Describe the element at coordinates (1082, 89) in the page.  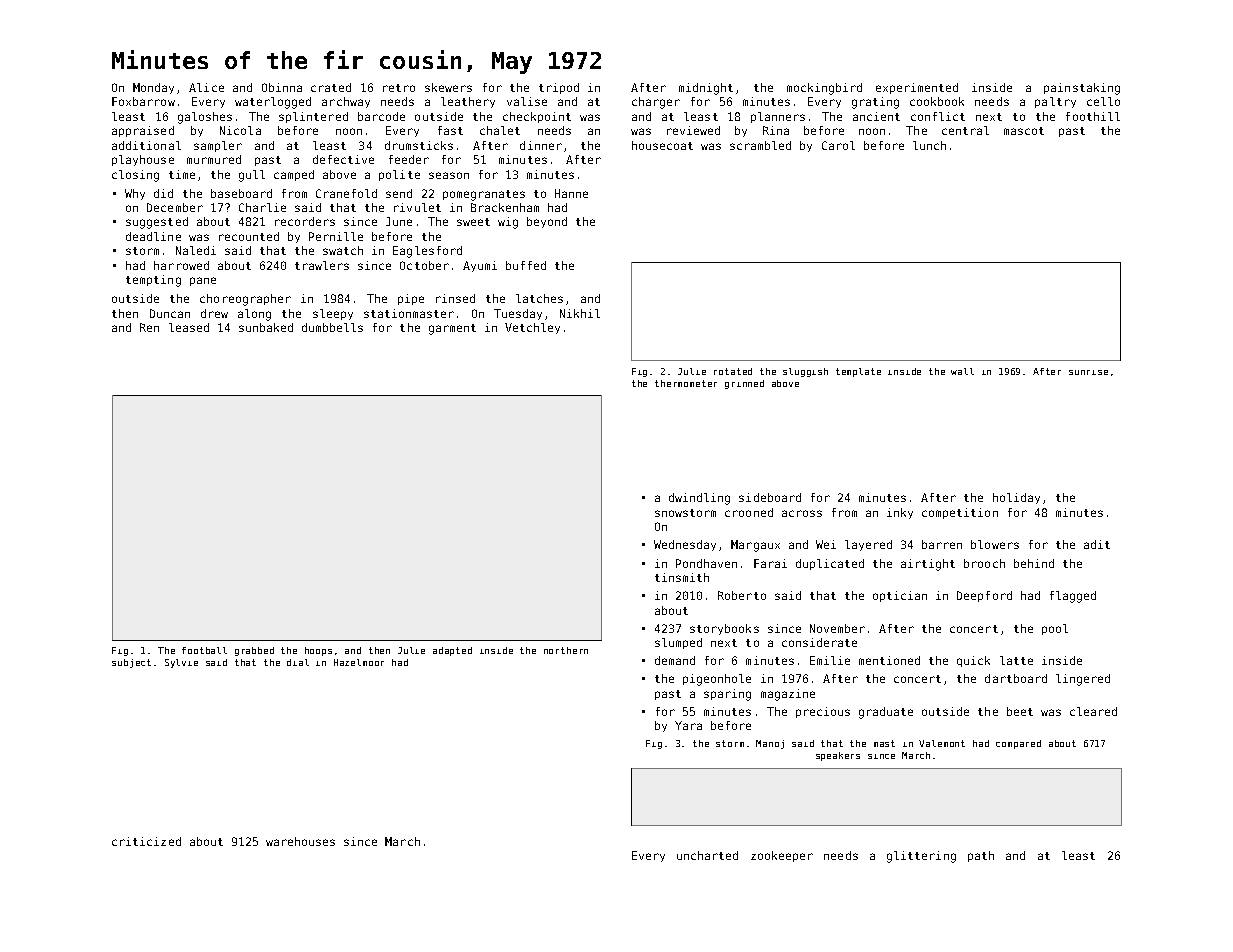
I see `painstaking` at that location.
